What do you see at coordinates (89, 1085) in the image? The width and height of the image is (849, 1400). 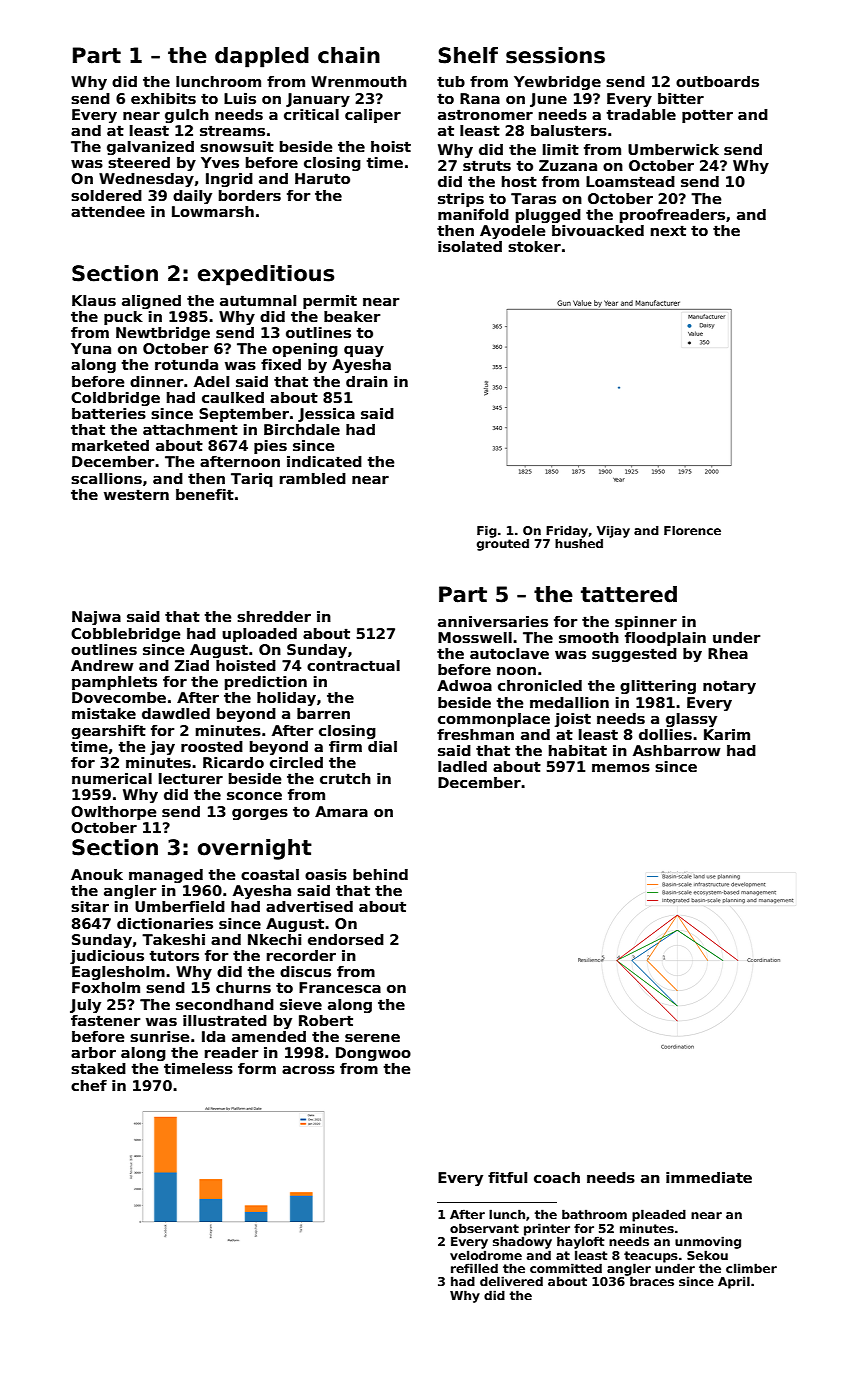 I see `chef` at bounding box center [89, 1085].
